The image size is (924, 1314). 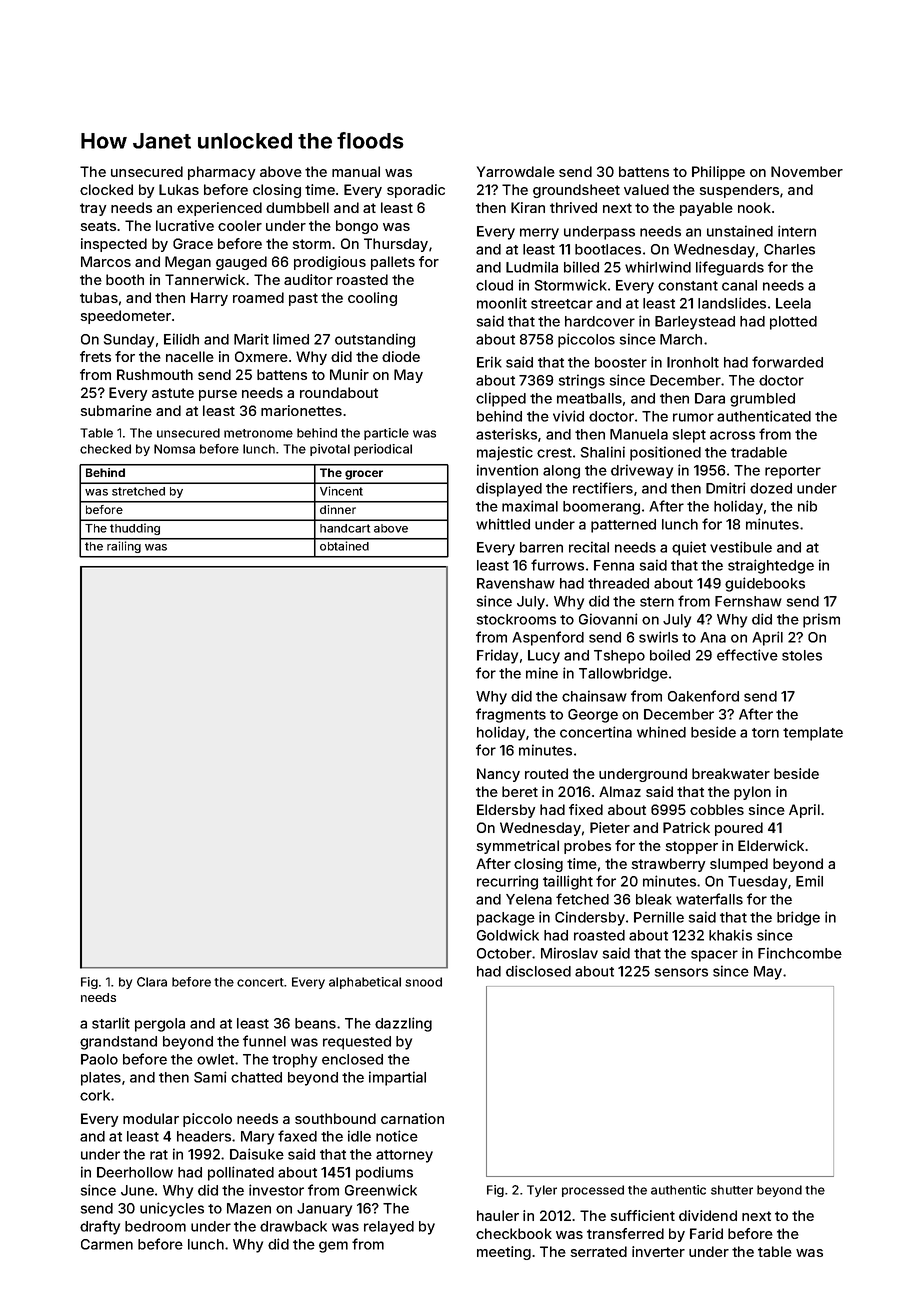 What do you see at coordinates (504, 953) in the document?
I see `October` at bounding box center [504, 953].
